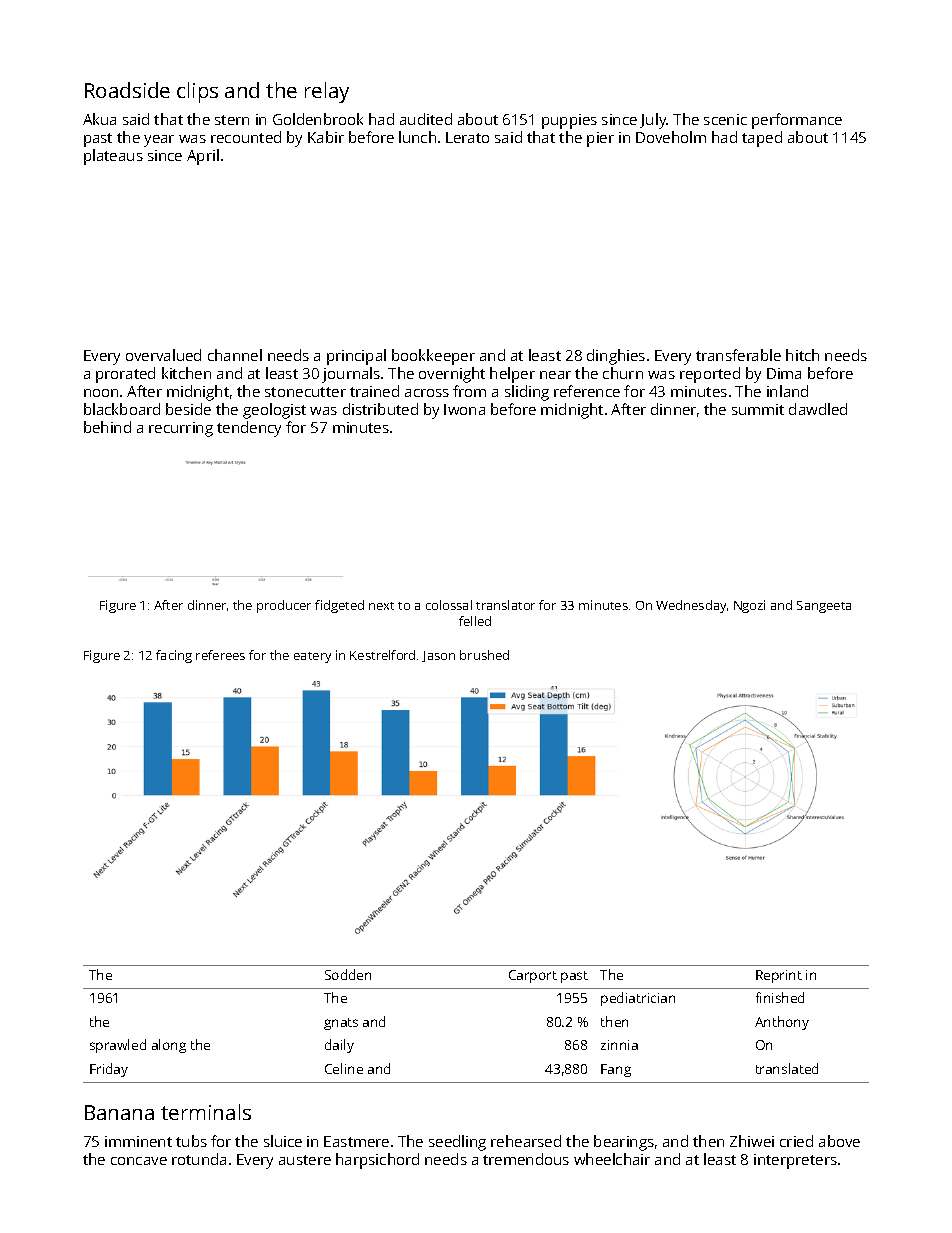  What do you see at coordinates (505, 605) in the screenshot?
I see `translator` at bounding box center [505, 605].
